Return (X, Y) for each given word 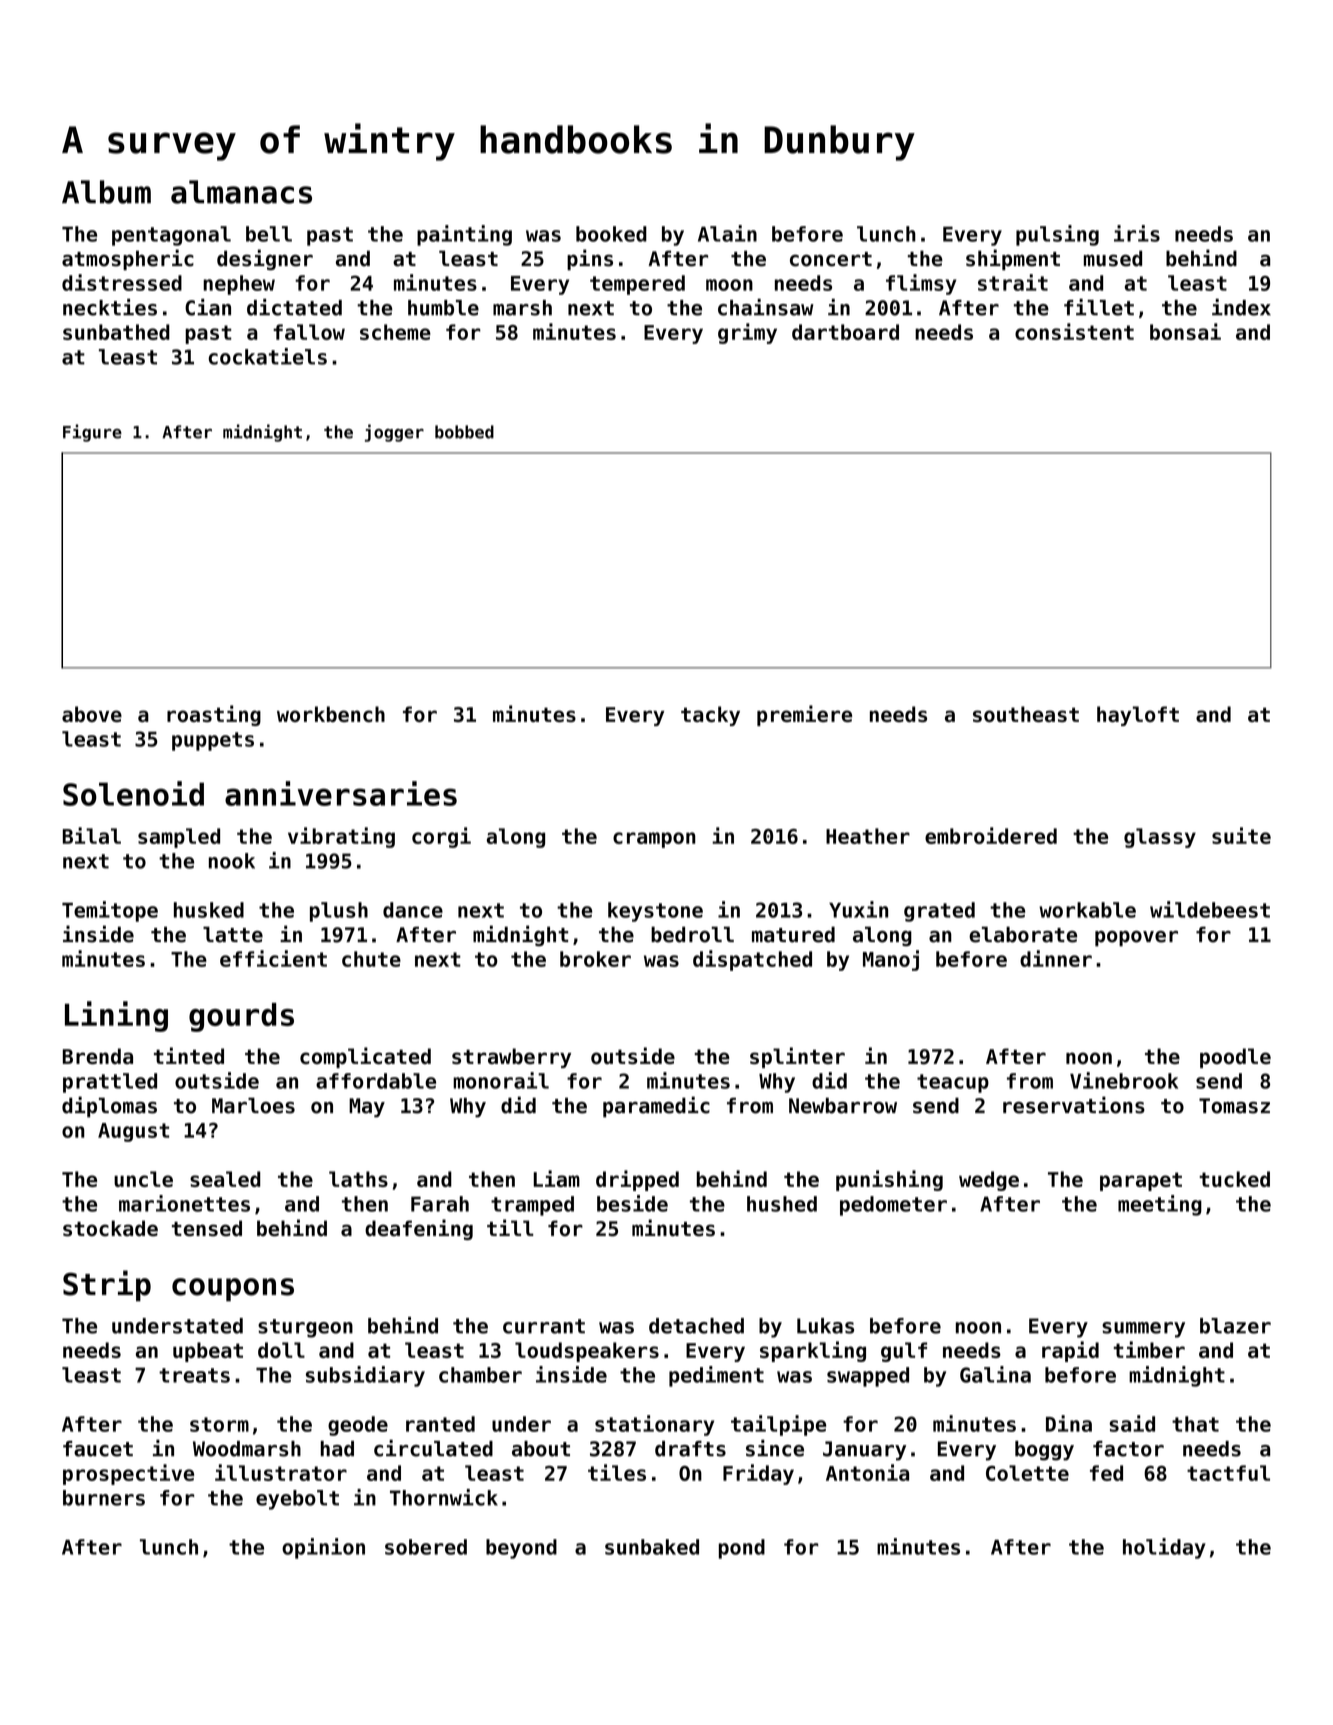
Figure (92, 433)
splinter (797, 1057)
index (1241, 307)
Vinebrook (1124, 1080)
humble (443, 308)
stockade (110, 1228)
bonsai (1185, 331)
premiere (804, 715)
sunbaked (652, 1547)
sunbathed (116, 332)
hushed (782, 1204)
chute (371, 959)
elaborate (1023, 934)
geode (358, 1426)
